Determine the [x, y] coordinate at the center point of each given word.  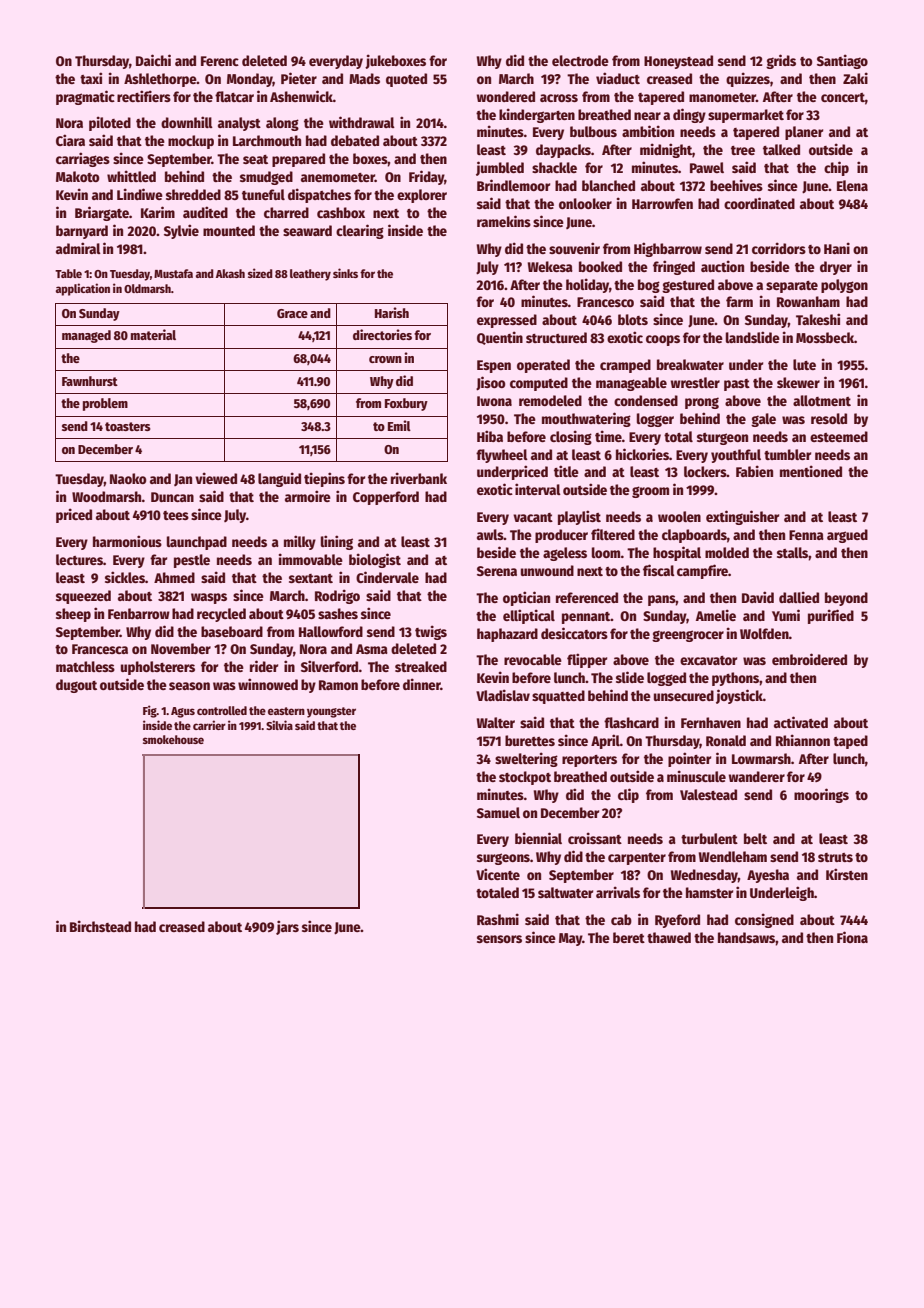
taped [850, 742]
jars [287, 927]
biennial [538, 838]
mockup [191, 142]
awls [490, 534]
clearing [360, 231]
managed [86, 336]
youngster [331, 712]
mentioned [811, 471]
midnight [666, 150]
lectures [79, 559]
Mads [364, 78]
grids [781, 61]
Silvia [279, 725]
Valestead [708, 794]
